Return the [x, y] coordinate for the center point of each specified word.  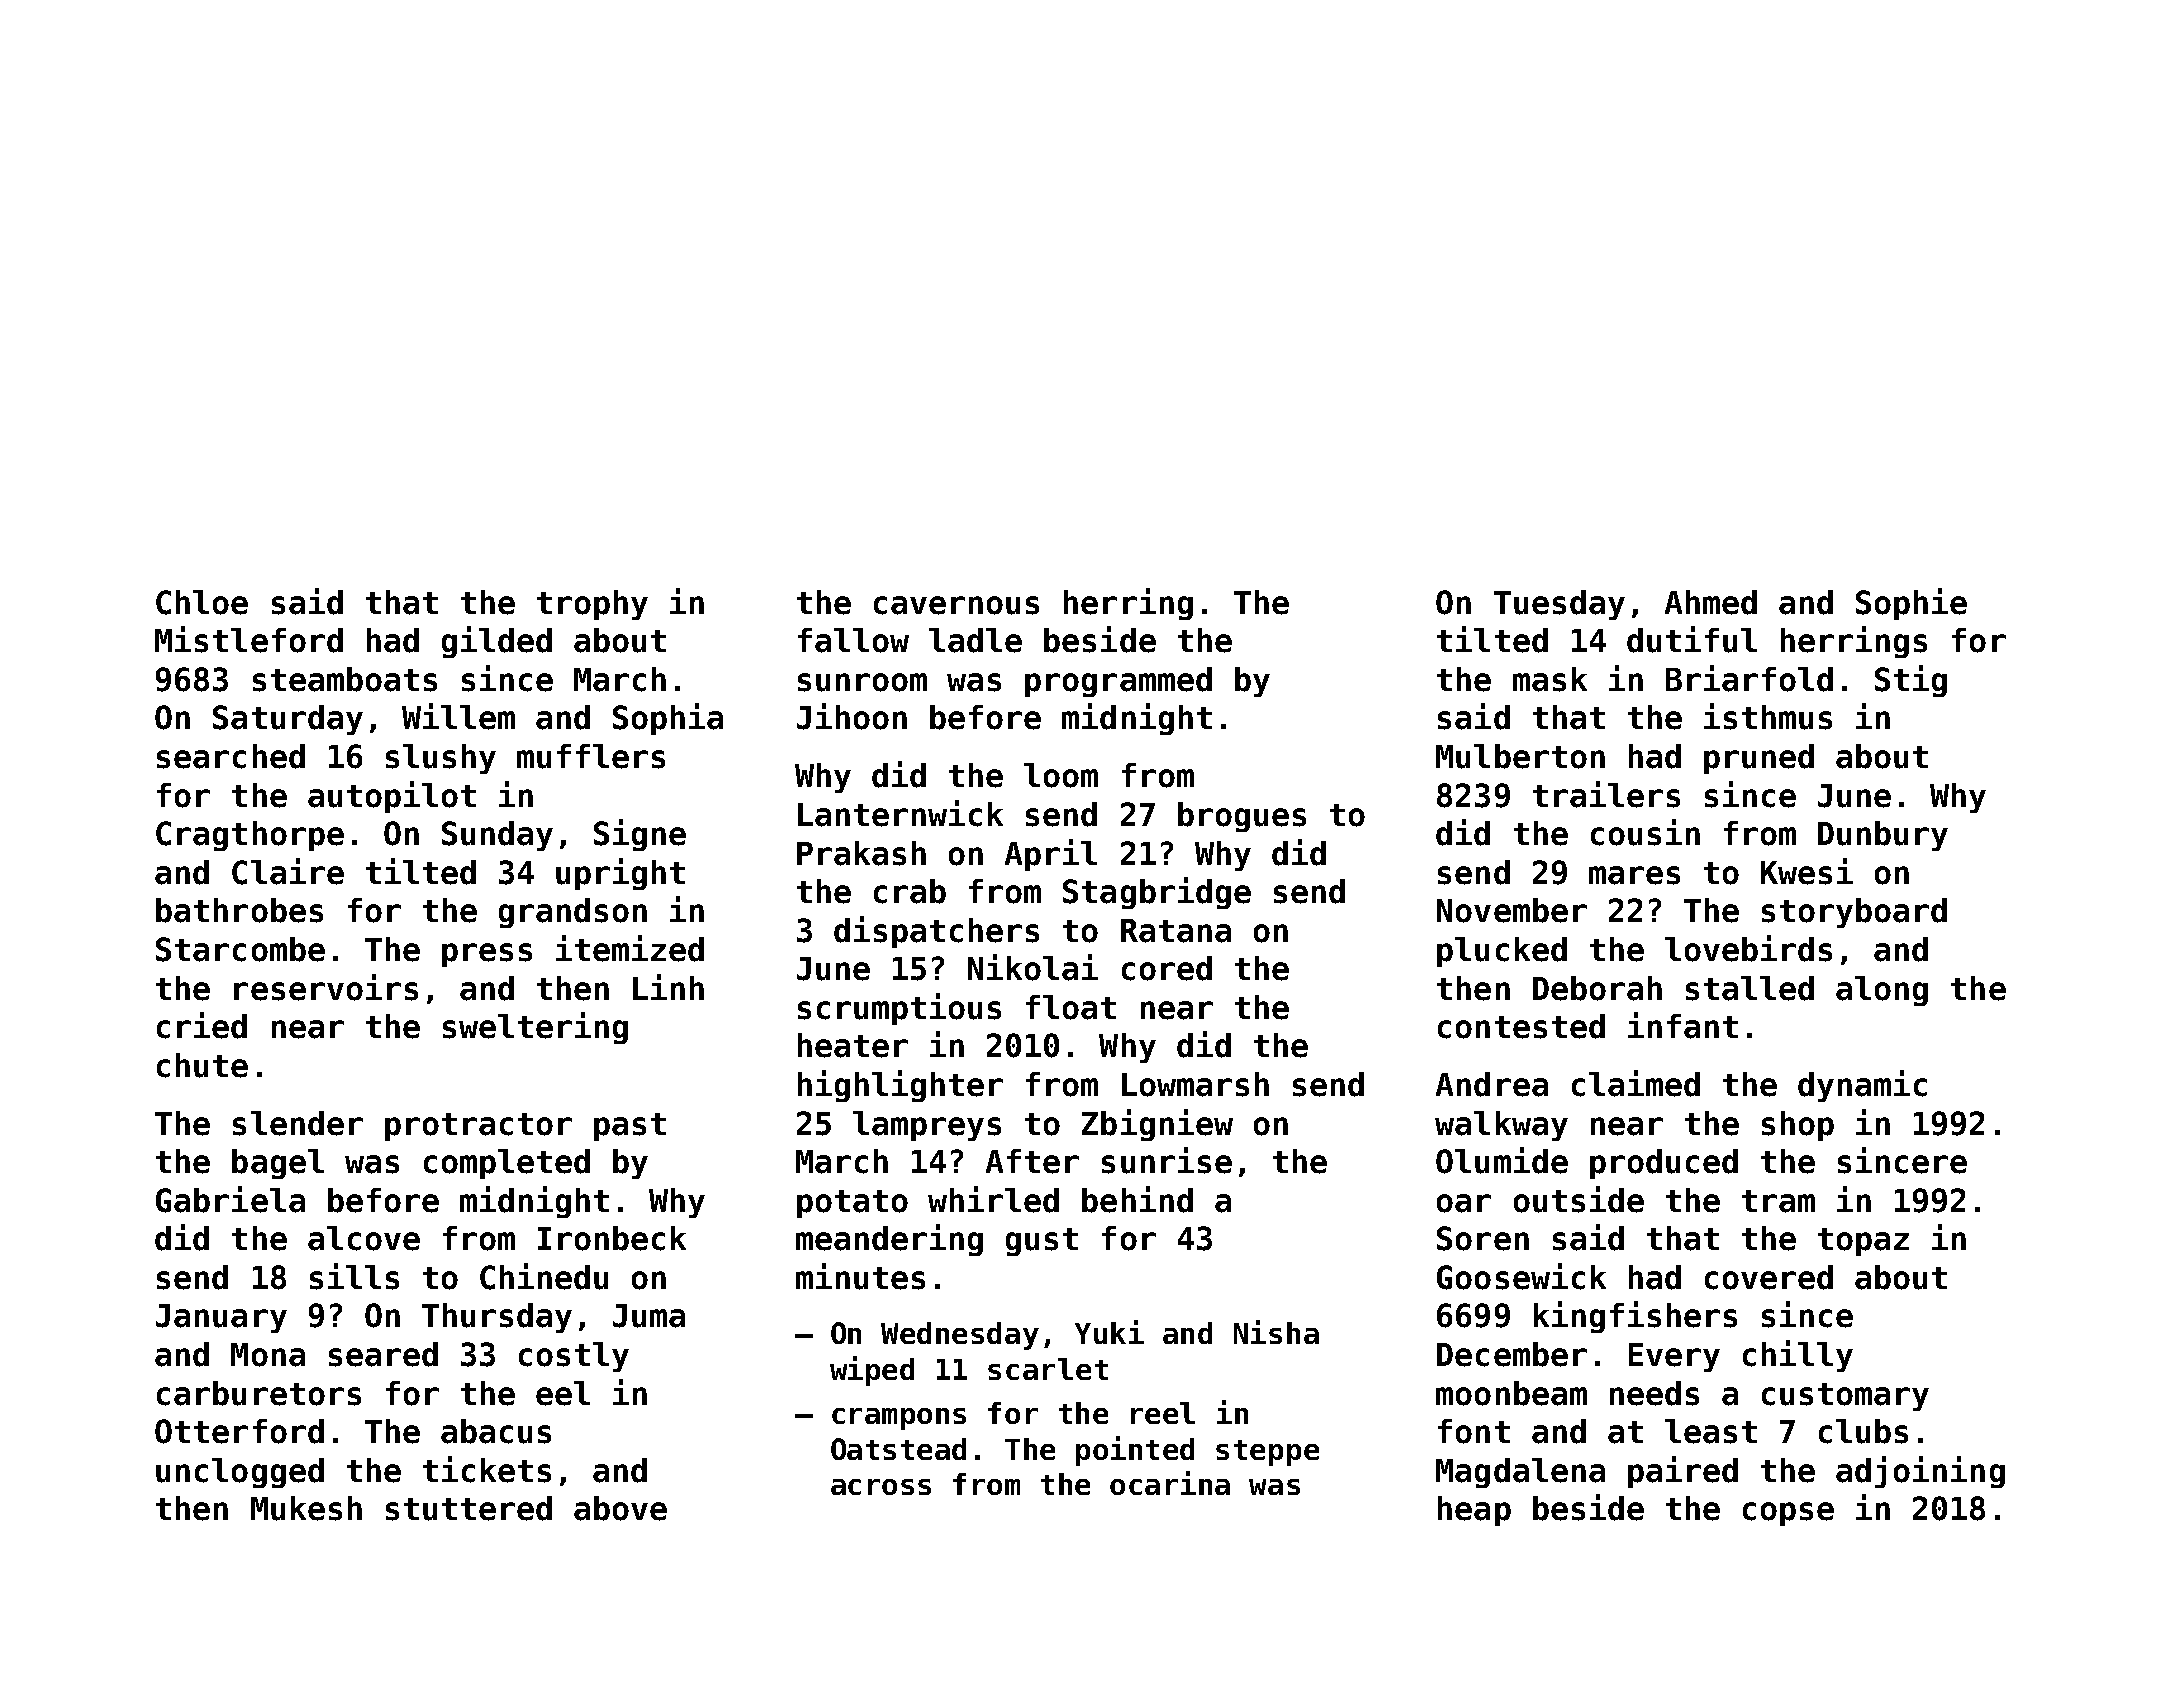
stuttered [469, 1508]
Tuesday [1559, 605]
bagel [278, 1164]
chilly [1798, 1356]
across [881, 1487]
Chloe [202, 602]
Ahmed [1711, 602]
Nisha [1276, 1332]
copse [1788, 1514]
